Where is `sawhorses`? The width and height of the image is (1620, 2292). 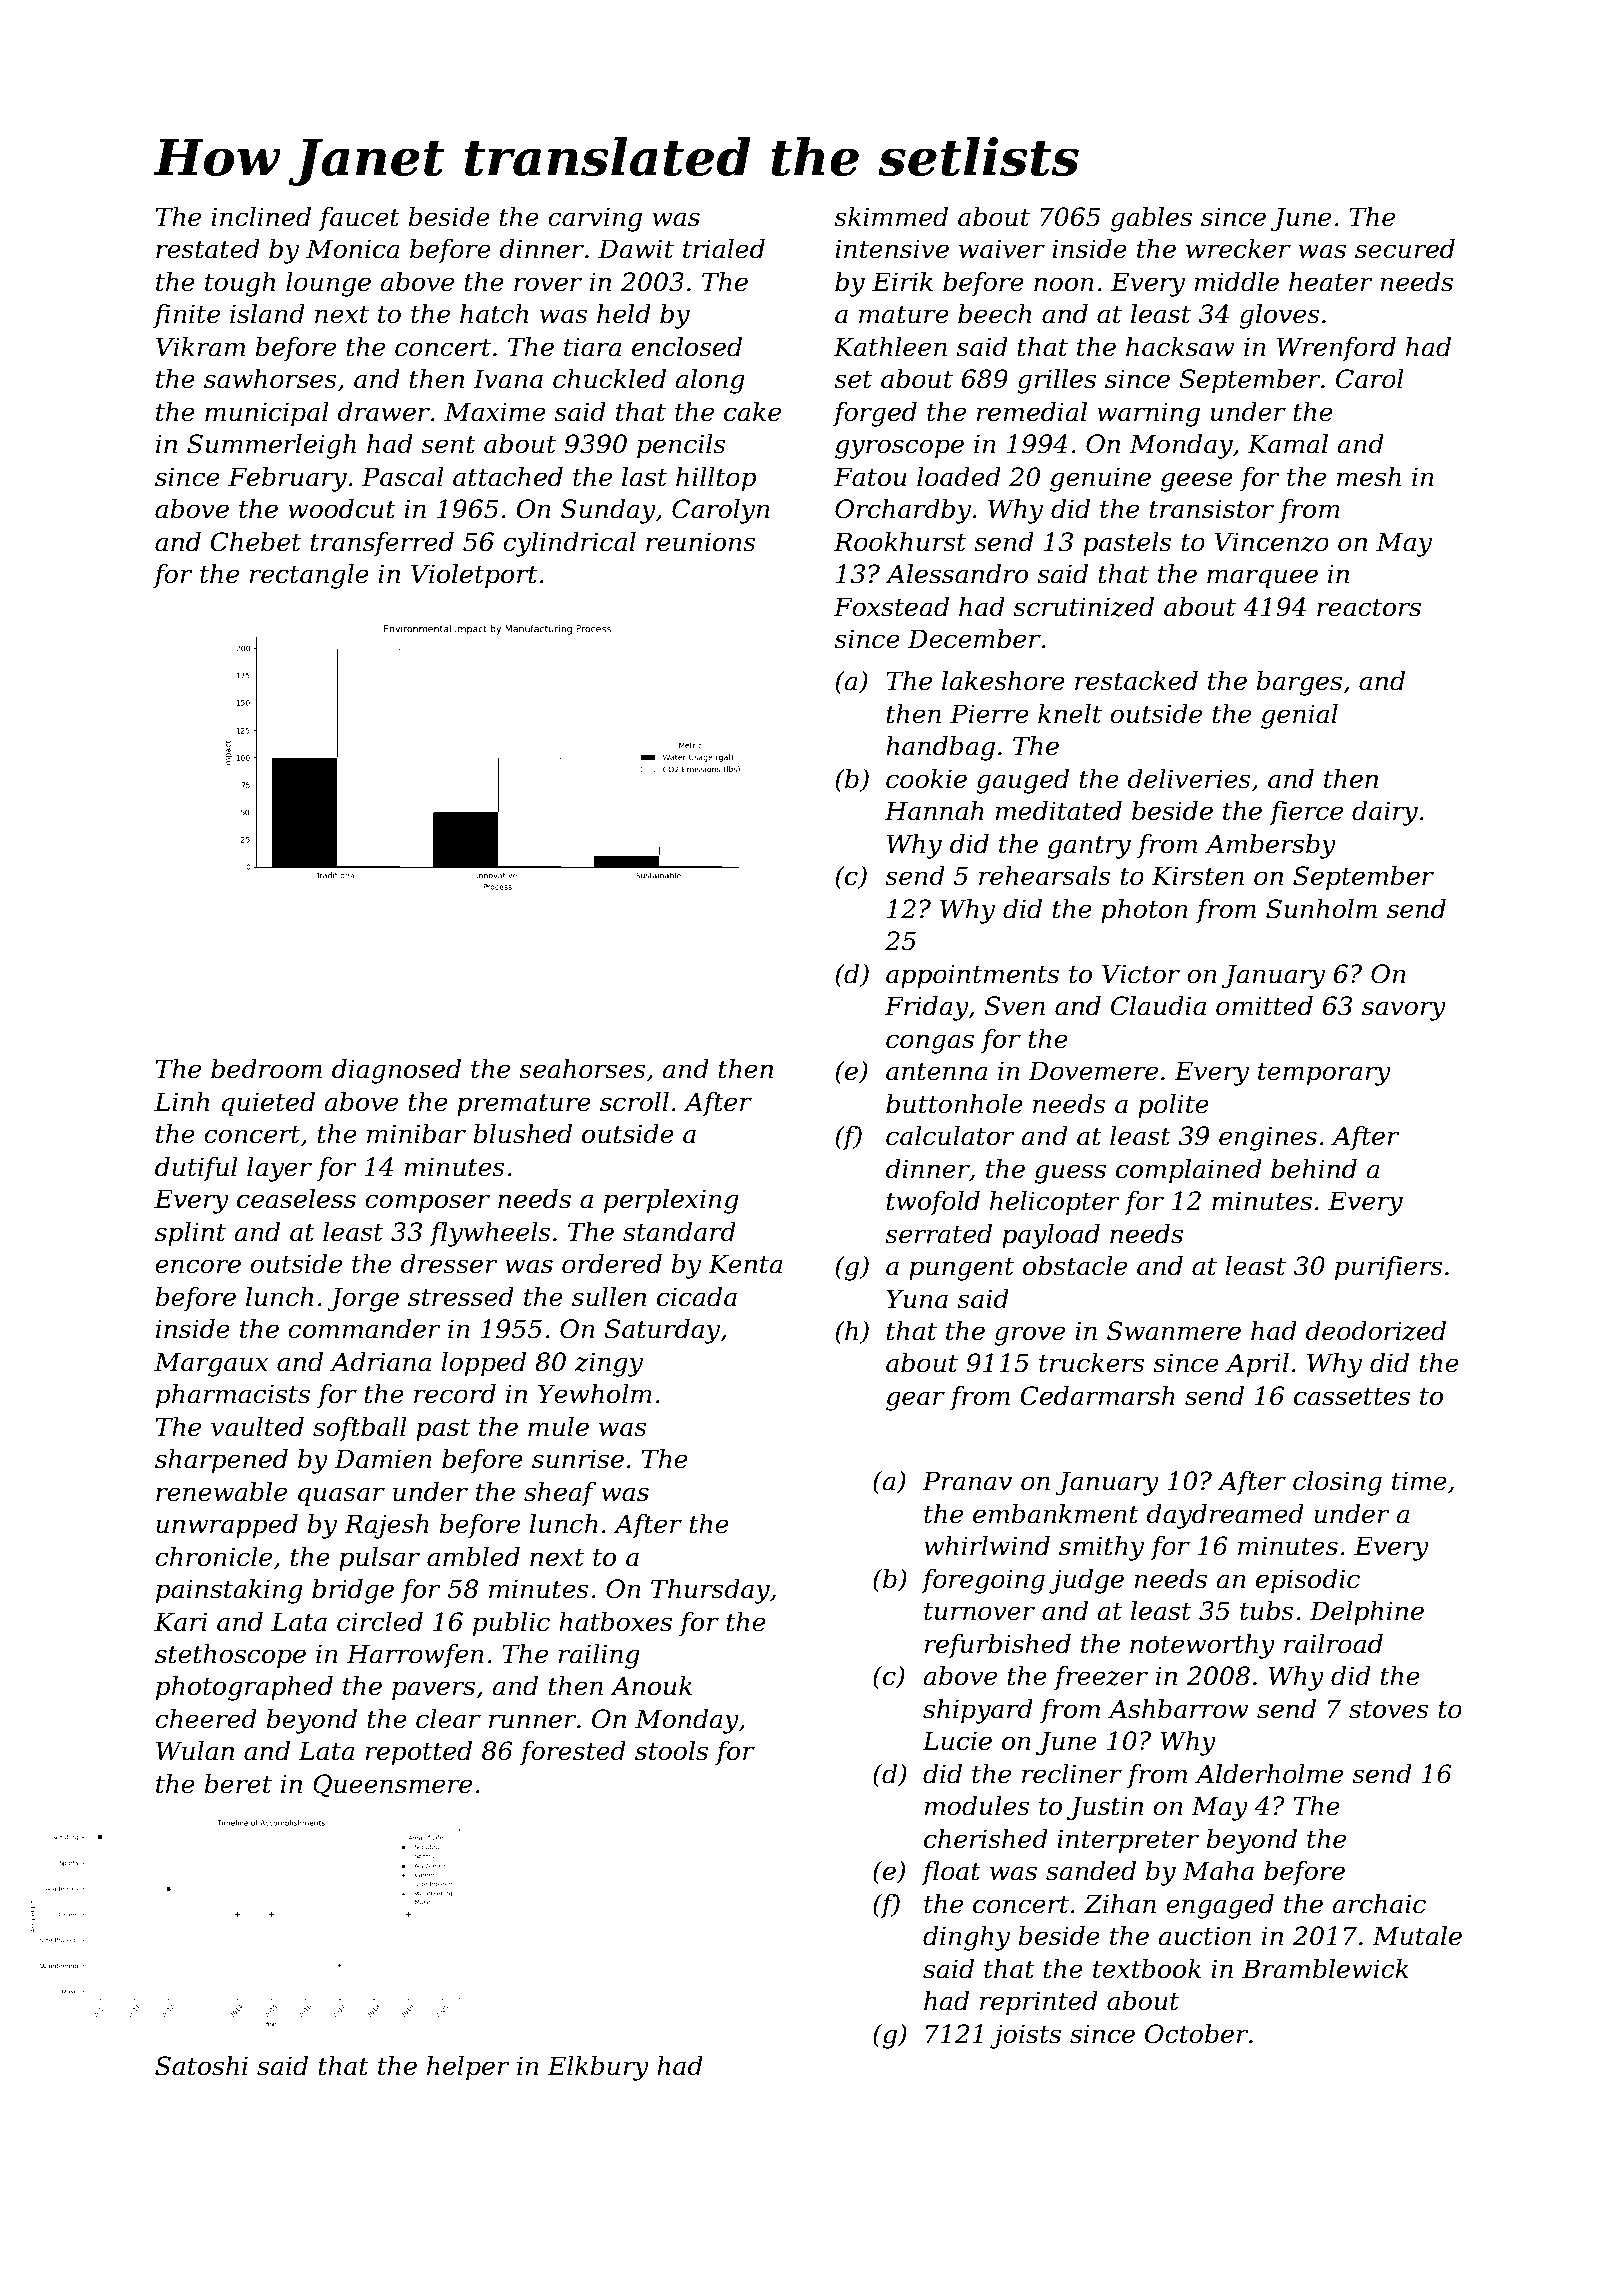 sawhorses is located at coordinates (270, 379).
